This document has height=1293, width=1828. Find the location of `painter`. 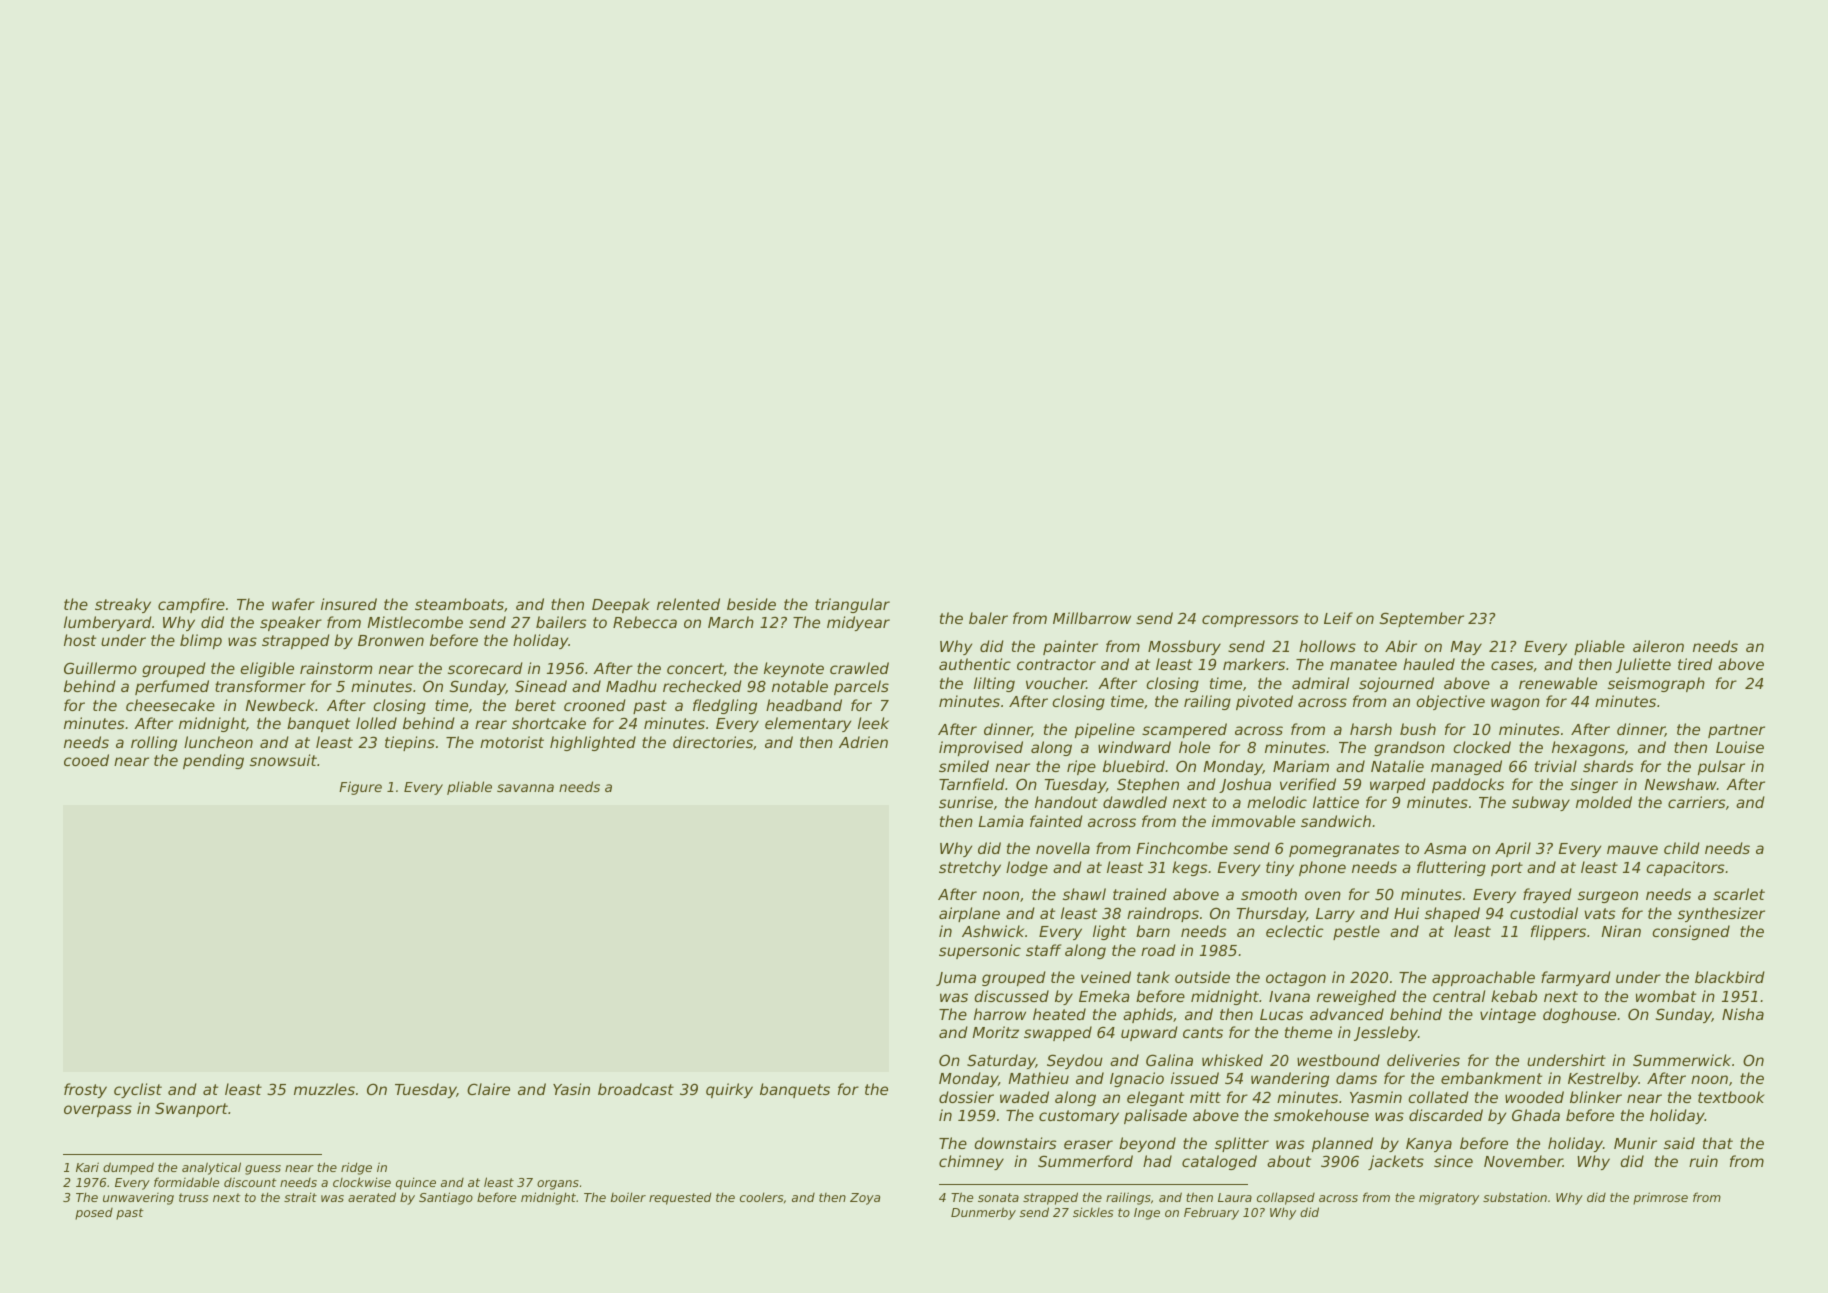

painter is located at coordinates (1070, 647).
